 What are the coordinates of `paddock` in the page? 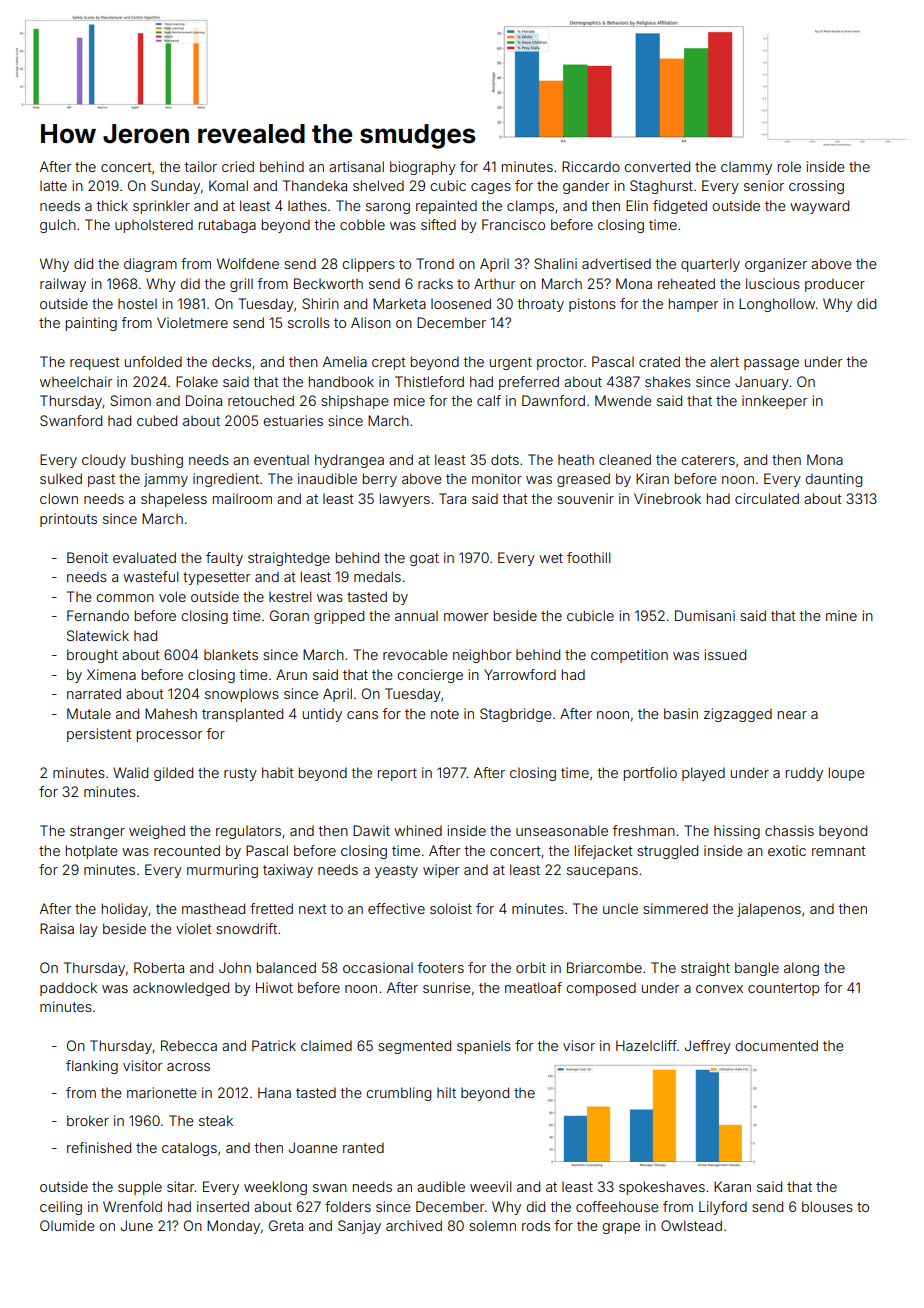 It's located at (68, 989).
